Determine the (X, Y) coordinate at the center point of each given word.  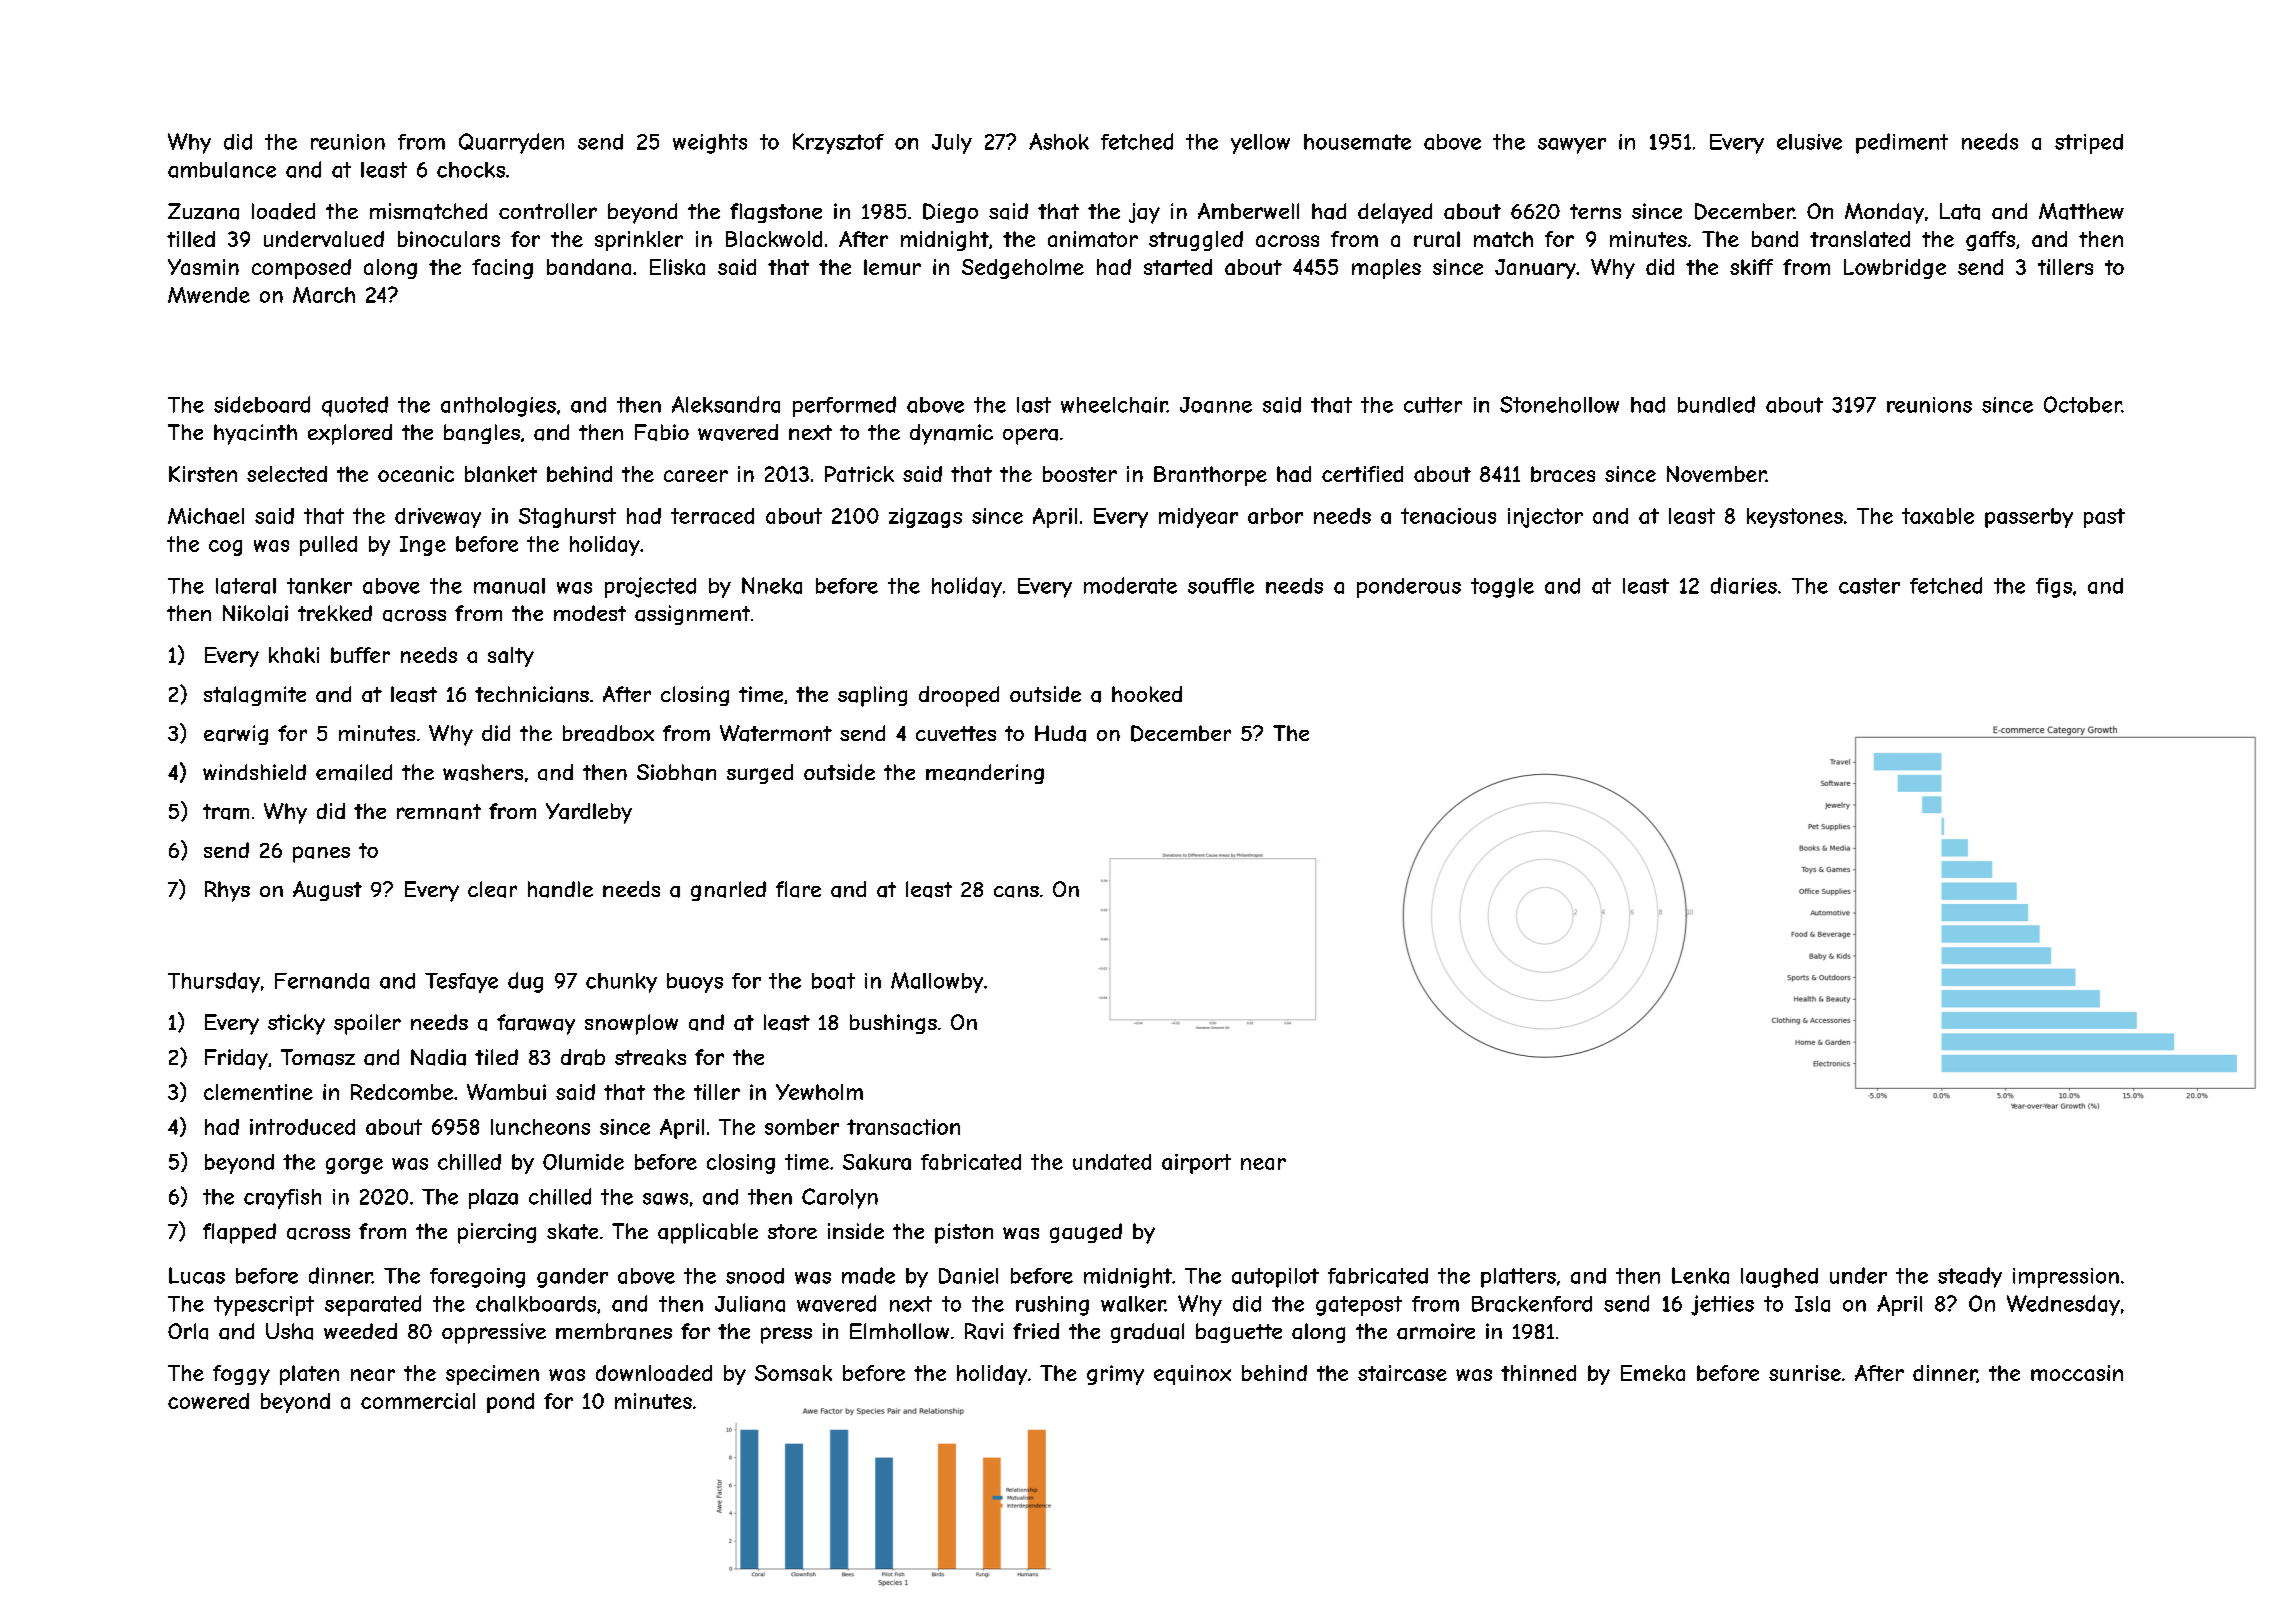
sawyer (1572, 146)
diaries (1744, 585)
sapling (872, 696)
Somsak (793, 1373)
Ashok (1059, 141)
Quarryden (511, 143)
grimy (1115, 1375)
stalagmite (255, 696)
